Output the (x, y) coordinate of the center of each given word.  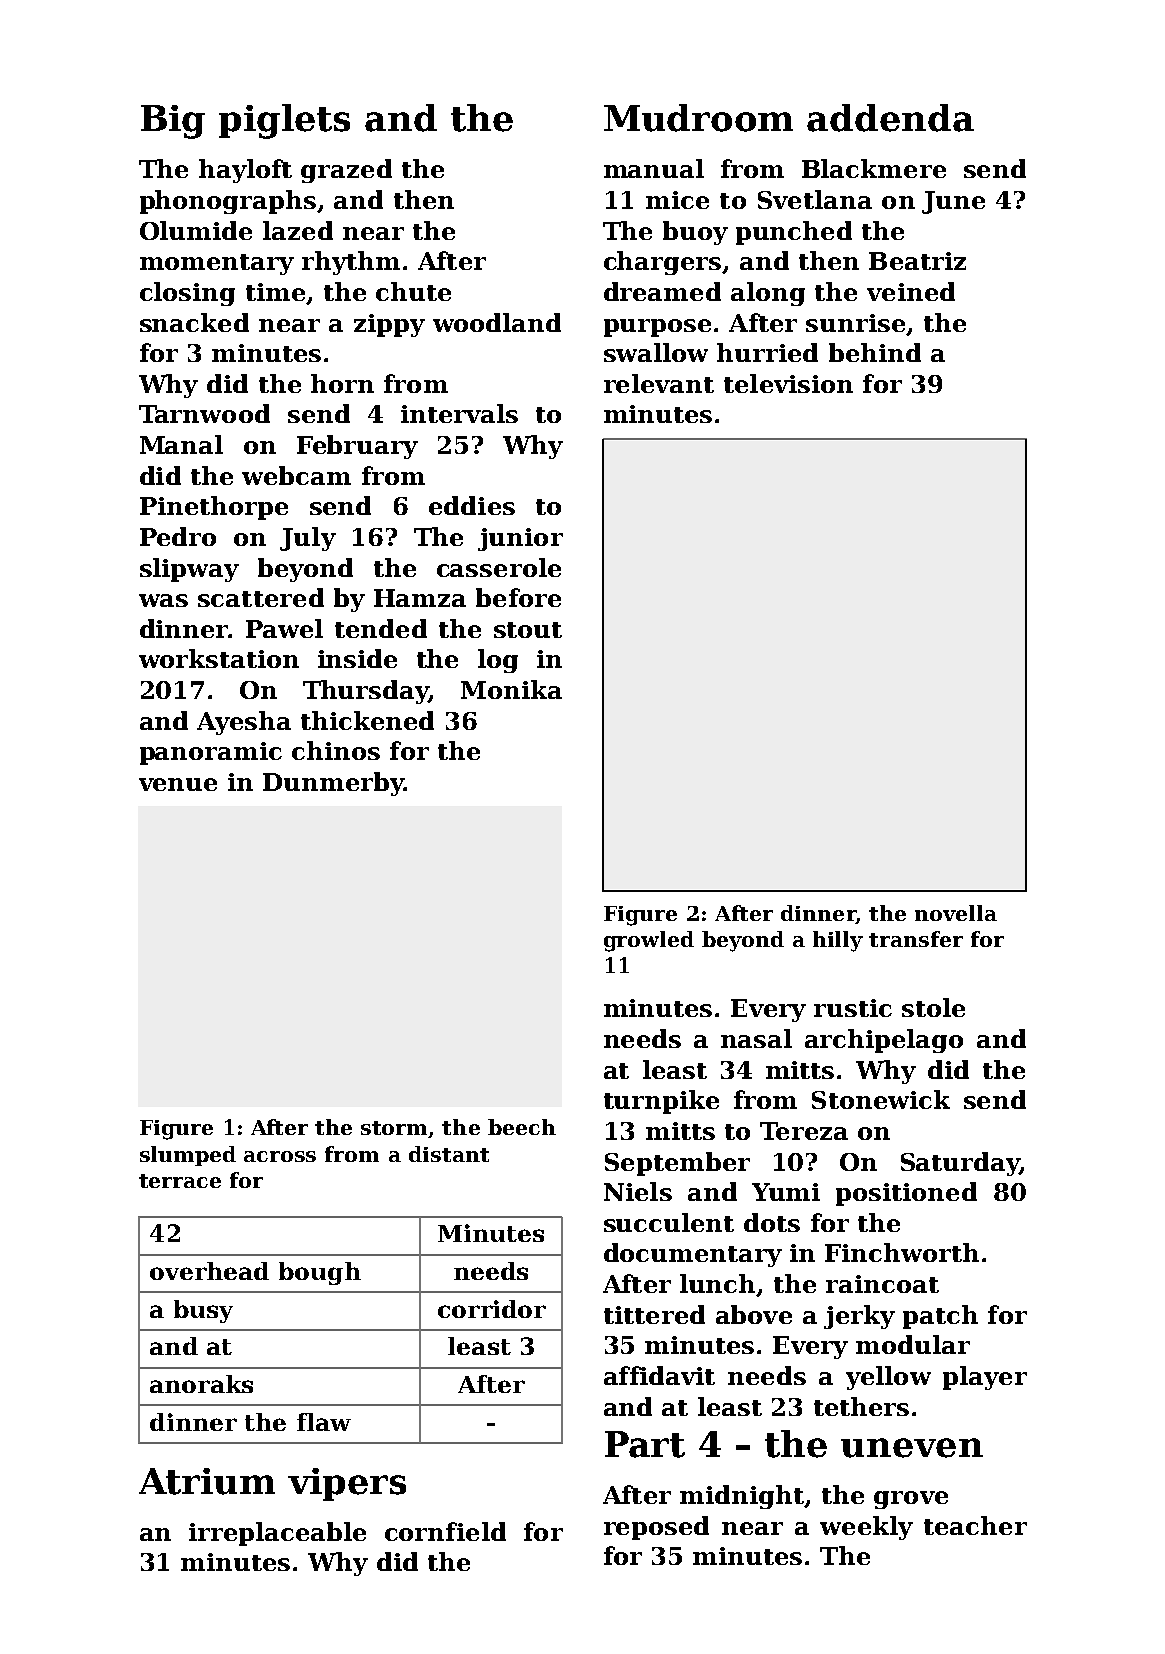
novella (956, 913)
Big (173, 122)
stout (528, 630)
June (953, 202)
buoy (695, 233)
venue (178, 784)
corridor (492, 1309)
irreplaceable (277, 1534)
